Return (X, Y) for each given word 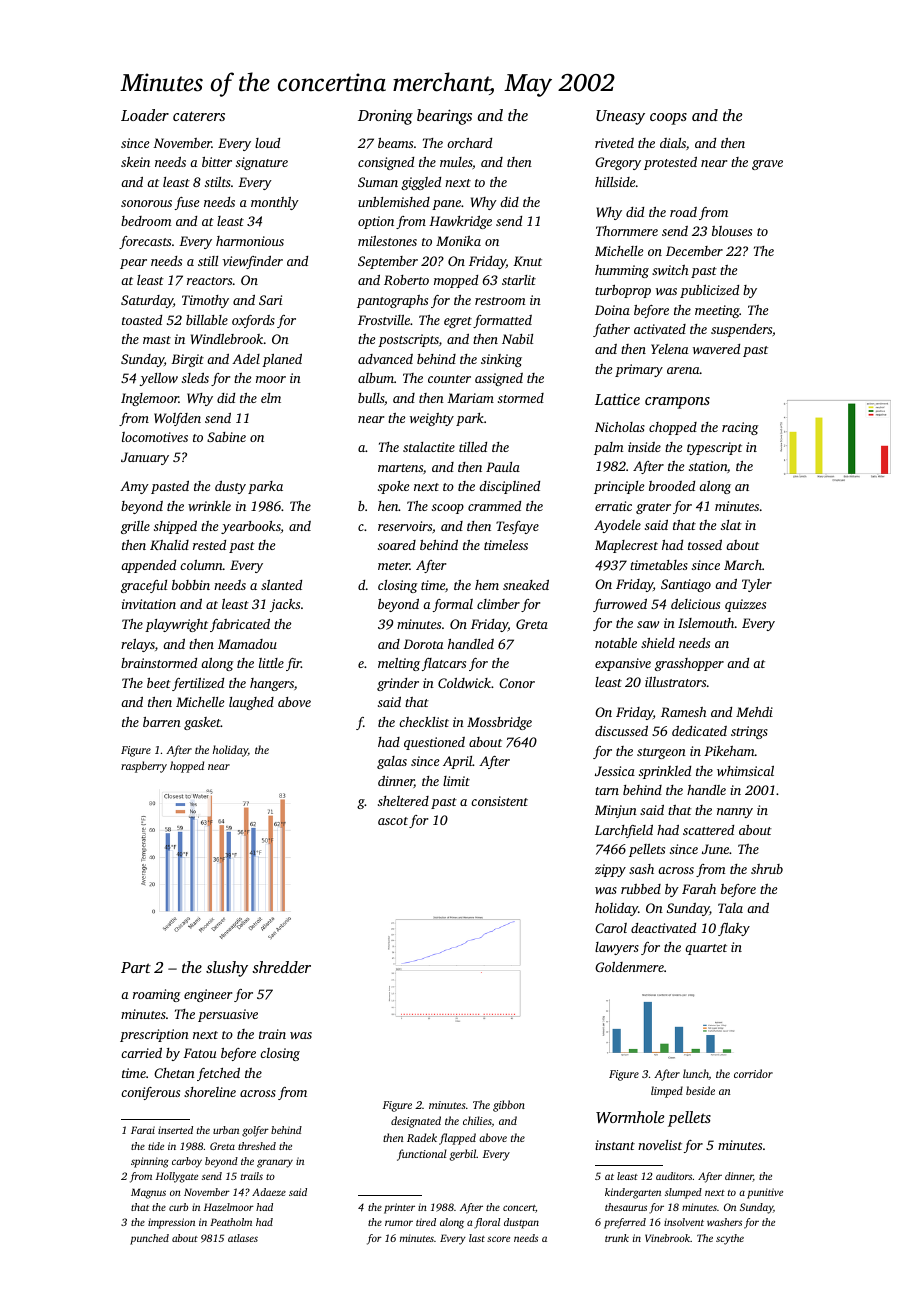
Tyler (757, 585)
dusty (230, 487)
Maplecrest (626, 546)
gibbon (509, 1106)
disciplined (509, 487)
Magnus (148, 1193)
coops (668, 119)
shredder (281, 967)
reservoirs (405, 526)
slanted (281, 585)
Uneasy (620, 117)
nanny (735, 813)
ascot (393, 821)
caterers (199, 116)
